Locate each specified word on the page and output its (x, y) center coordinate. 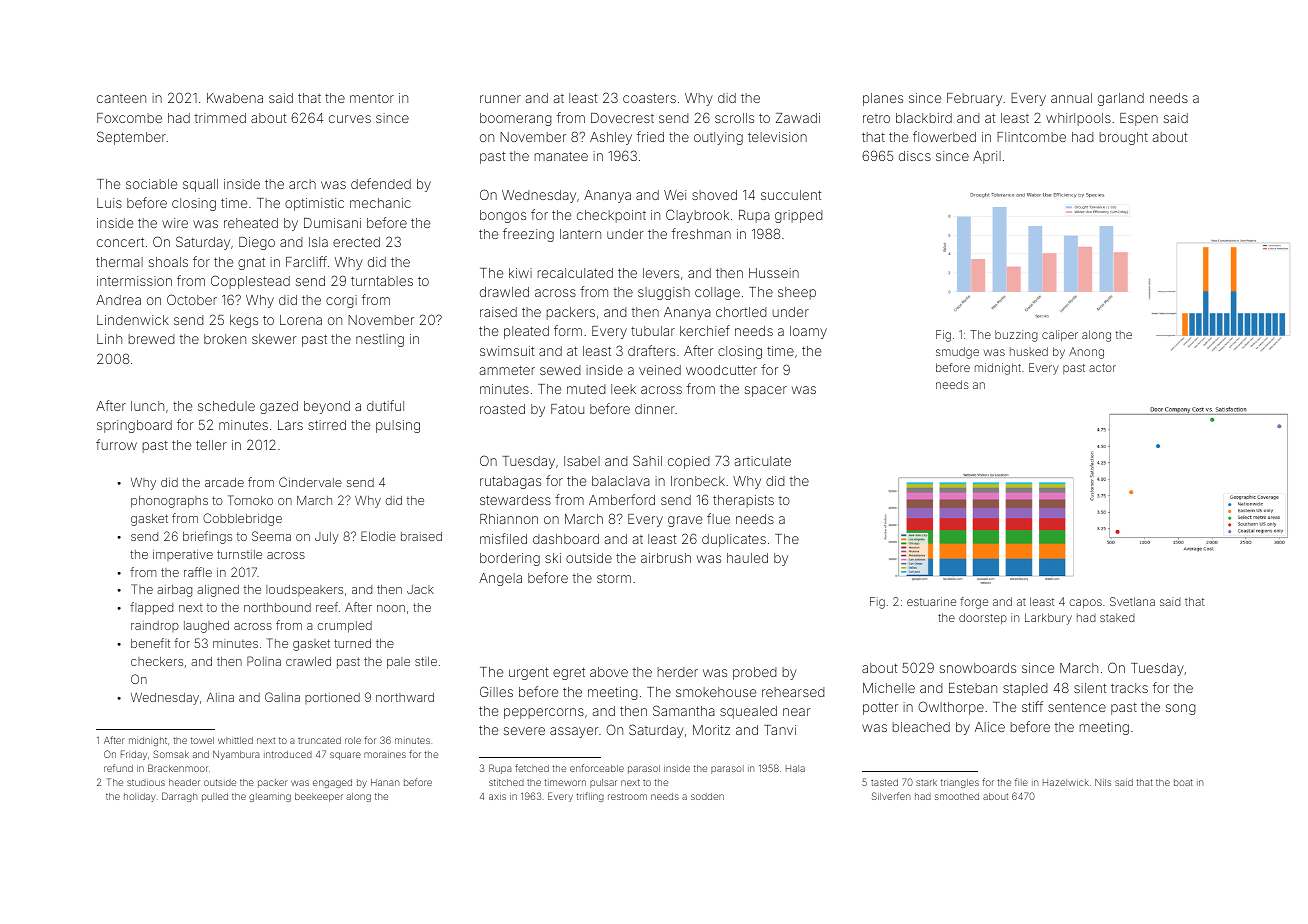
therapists (743, 501)
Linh (109, 339)
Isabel (582, 461)
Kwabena (235, 98)
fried (650, 136)
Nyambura (236, 755)
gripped (799, 216)
